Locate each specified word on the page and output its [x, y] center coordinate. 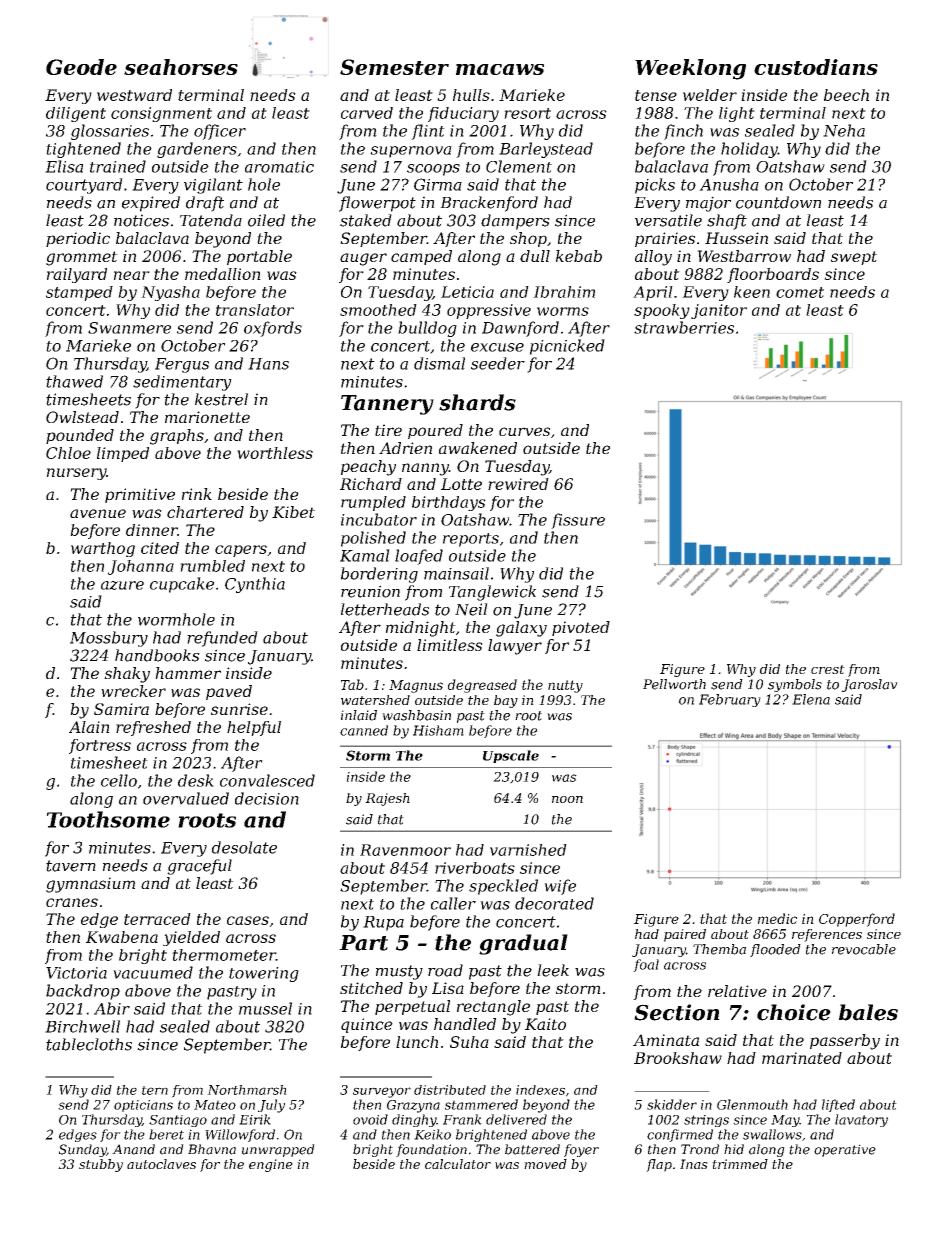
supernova [411, 152]
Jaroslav [869, 685]
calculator [458, 1164]
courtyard [84, 186]
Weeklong [690, 69]
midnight [421, 629]
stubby [101, 1165]
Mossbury [109, 639]
